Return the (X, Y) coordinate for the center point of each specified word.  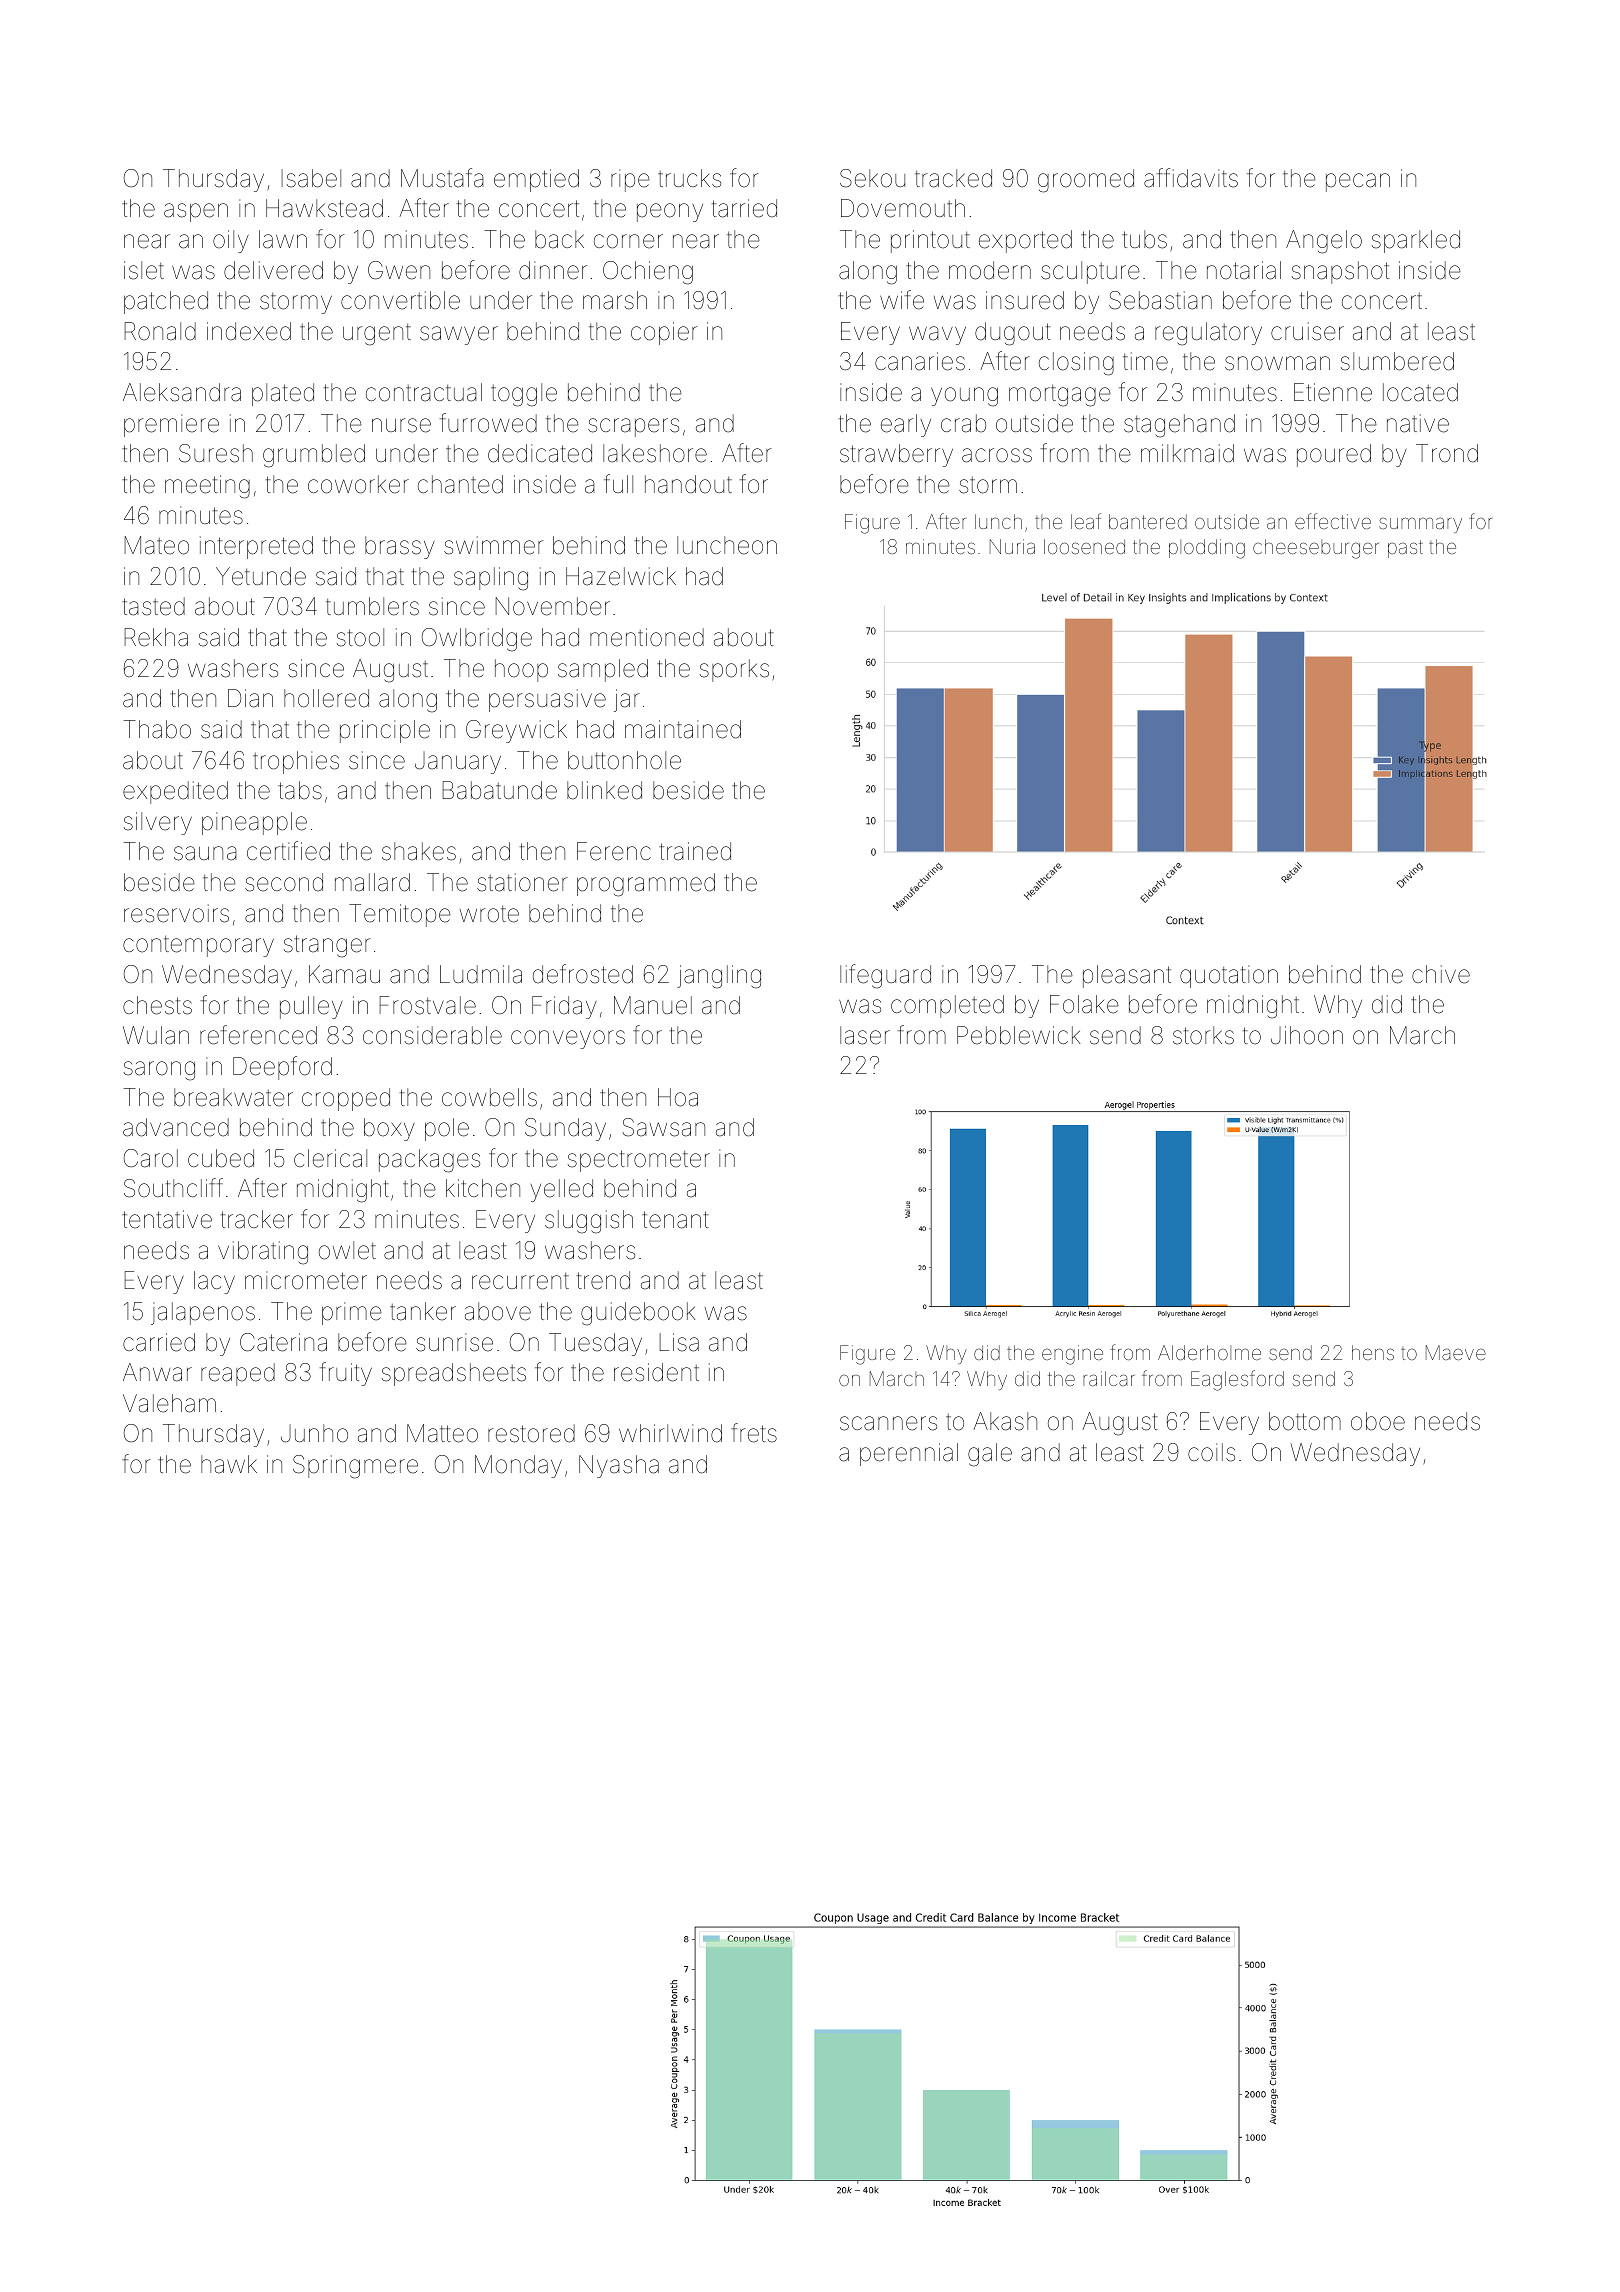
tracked (953, 178)
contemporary (198, 946)
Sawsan (663, 1127)
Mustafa (442, 178)
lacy (214, 1282)
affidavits (1191, 178)
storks (1203, 1035)
